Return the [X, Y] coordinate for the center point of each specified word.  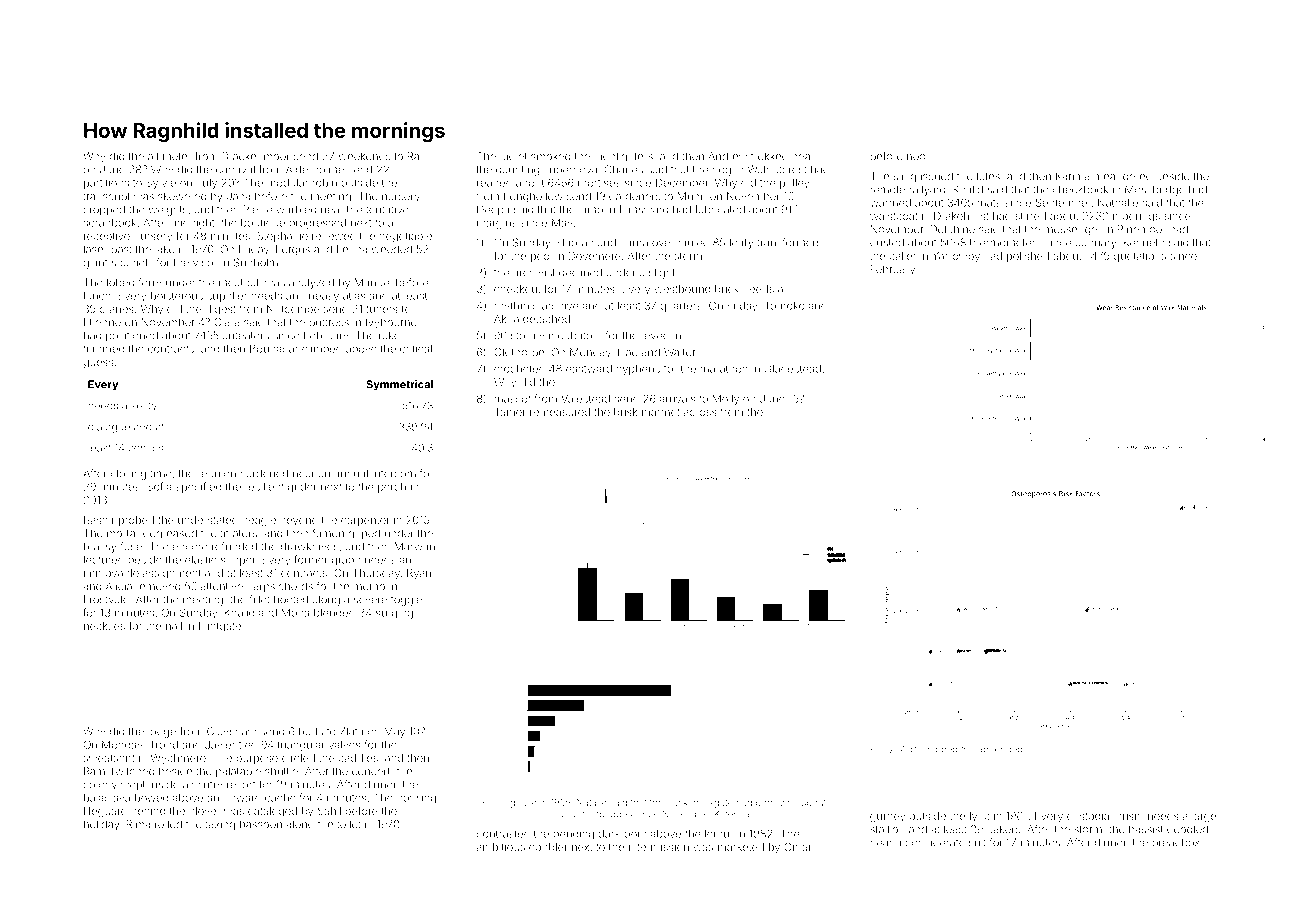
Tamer [510, 412]
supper [238, 561]
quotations [1140, 257]
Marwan [415, 546]
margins [497, 224]
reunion [217, 474]
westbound [682, 289]
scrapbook [110, 224]
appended [1000, 750]
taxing [220, 825]
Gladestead [792, 368]
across [700, 413]
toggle [406, 600]
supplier [227, 297]
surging [394, 614]
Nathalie [1118, 202]
